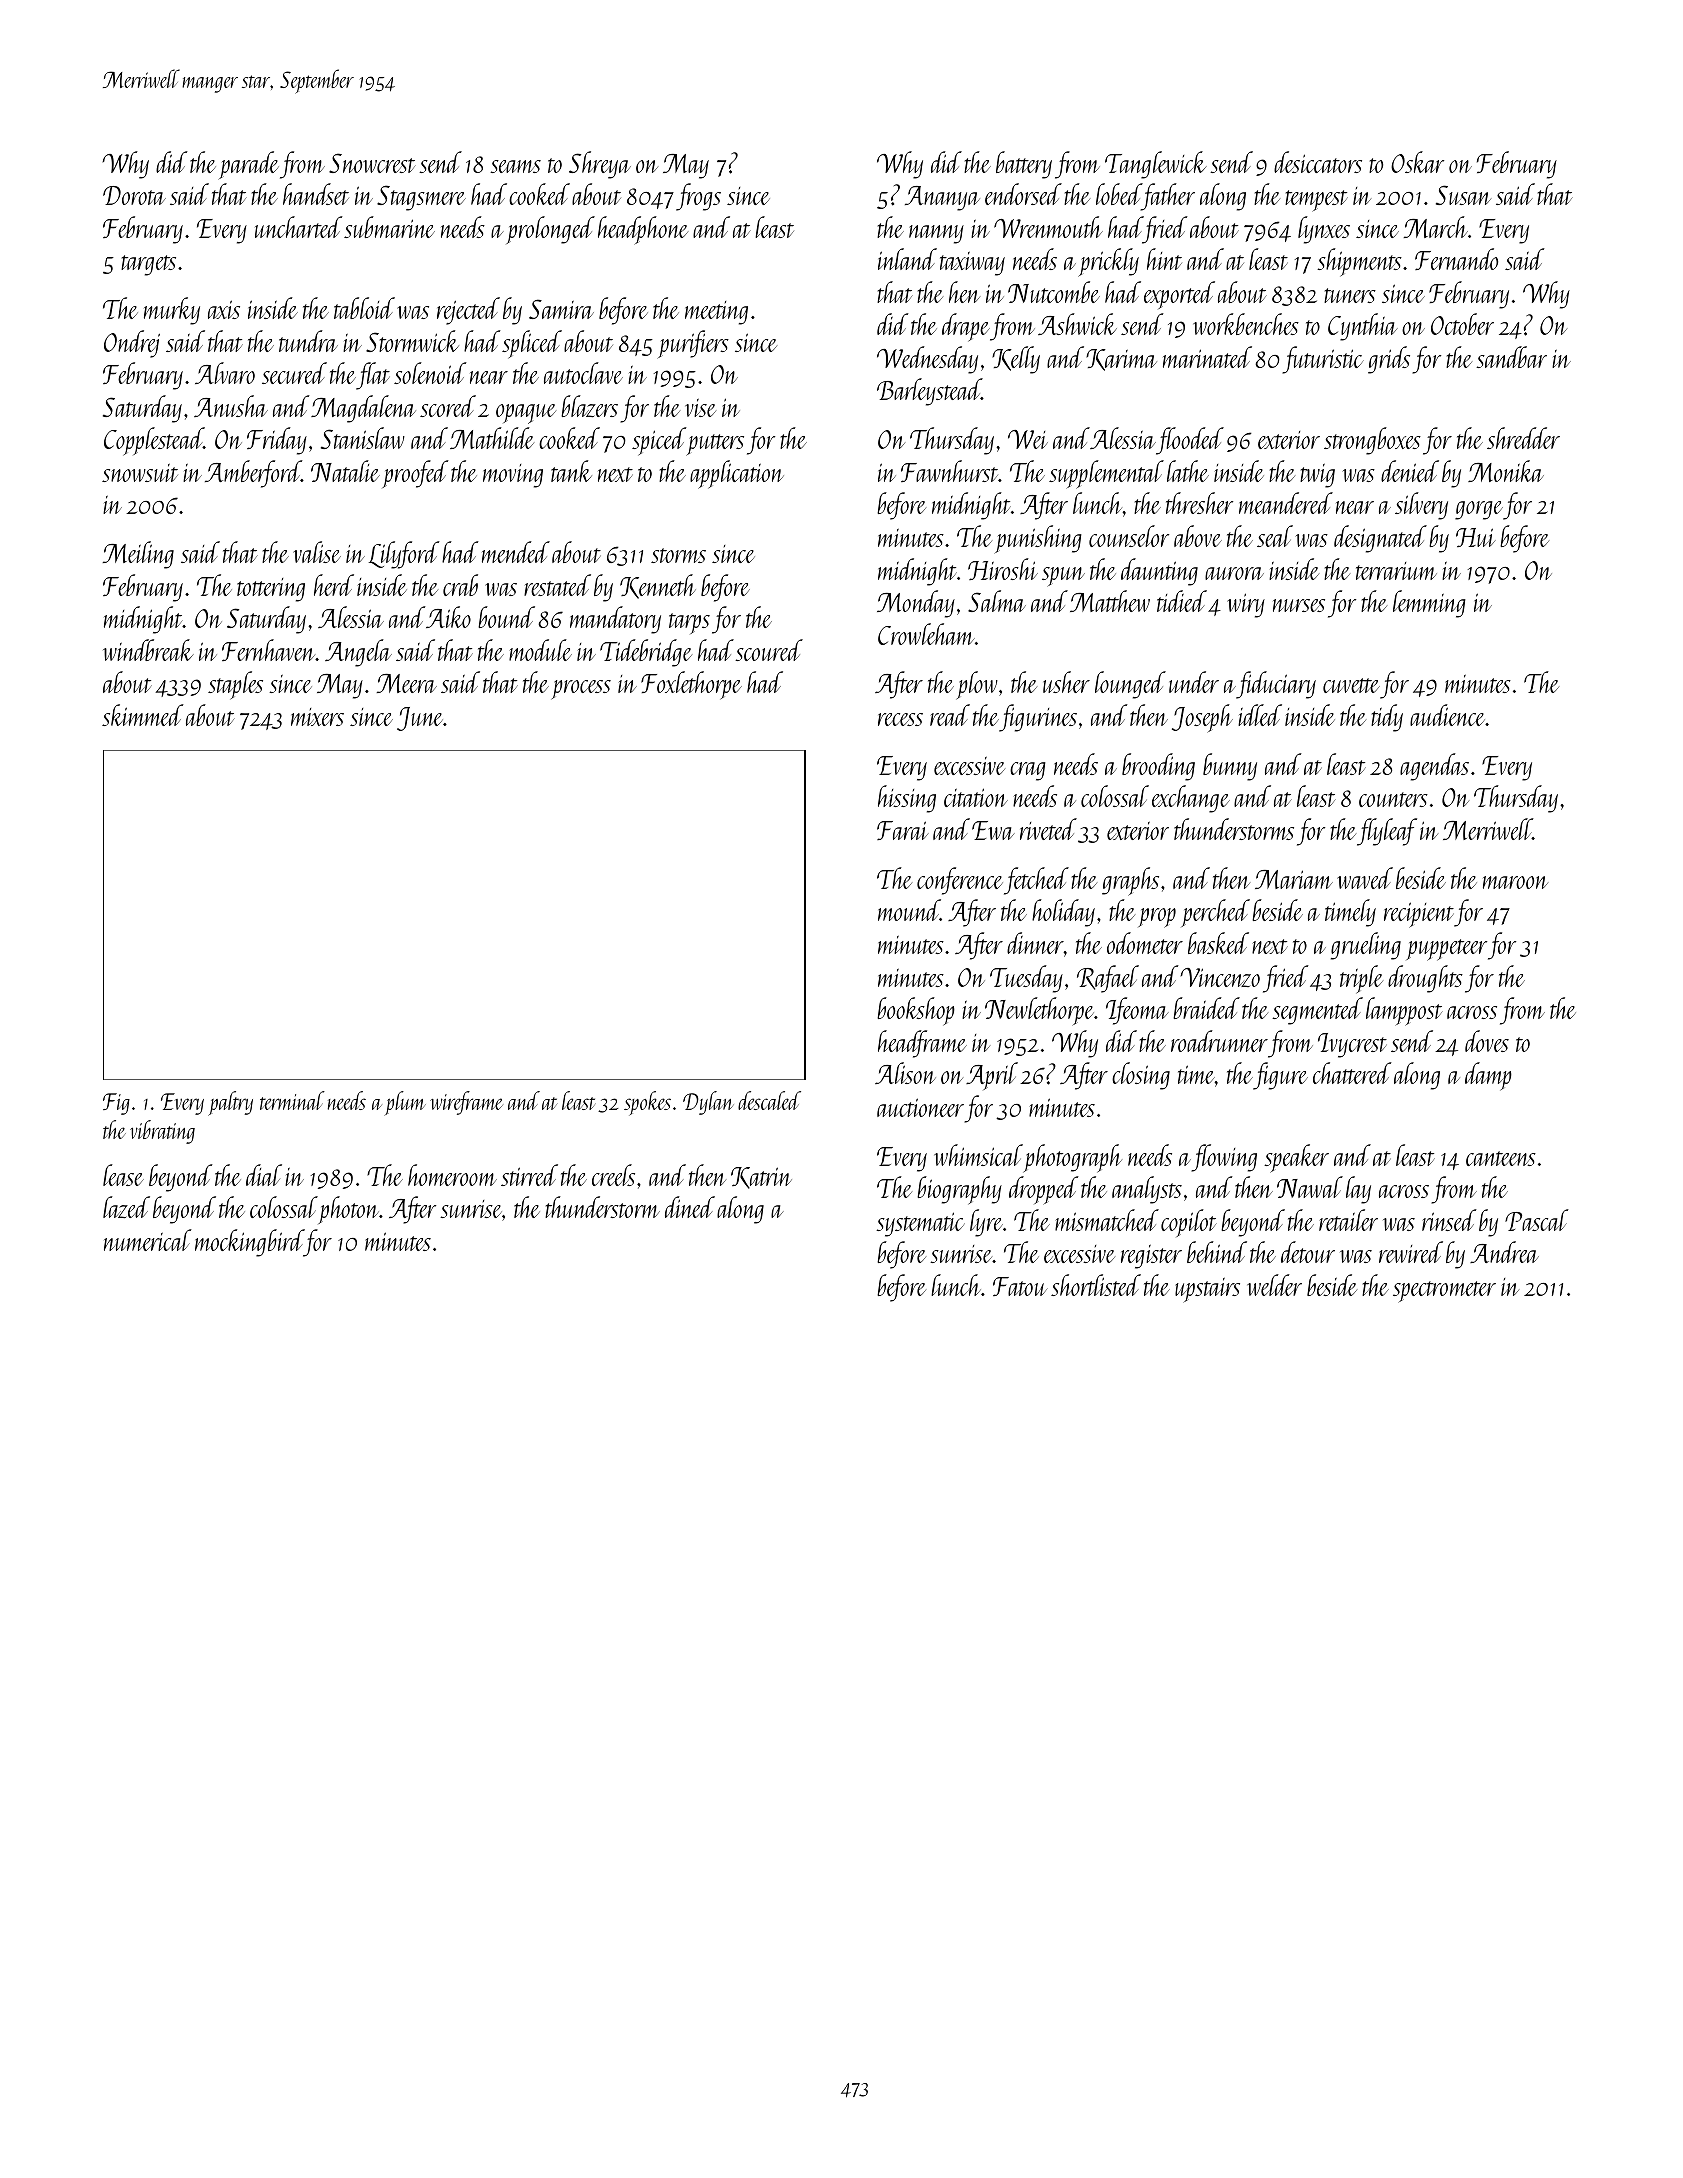 This screenshot has width=1683, height=2178. Describe the element at coordinates (916, 604) in the screenshot. I see `Monday` at that location.
